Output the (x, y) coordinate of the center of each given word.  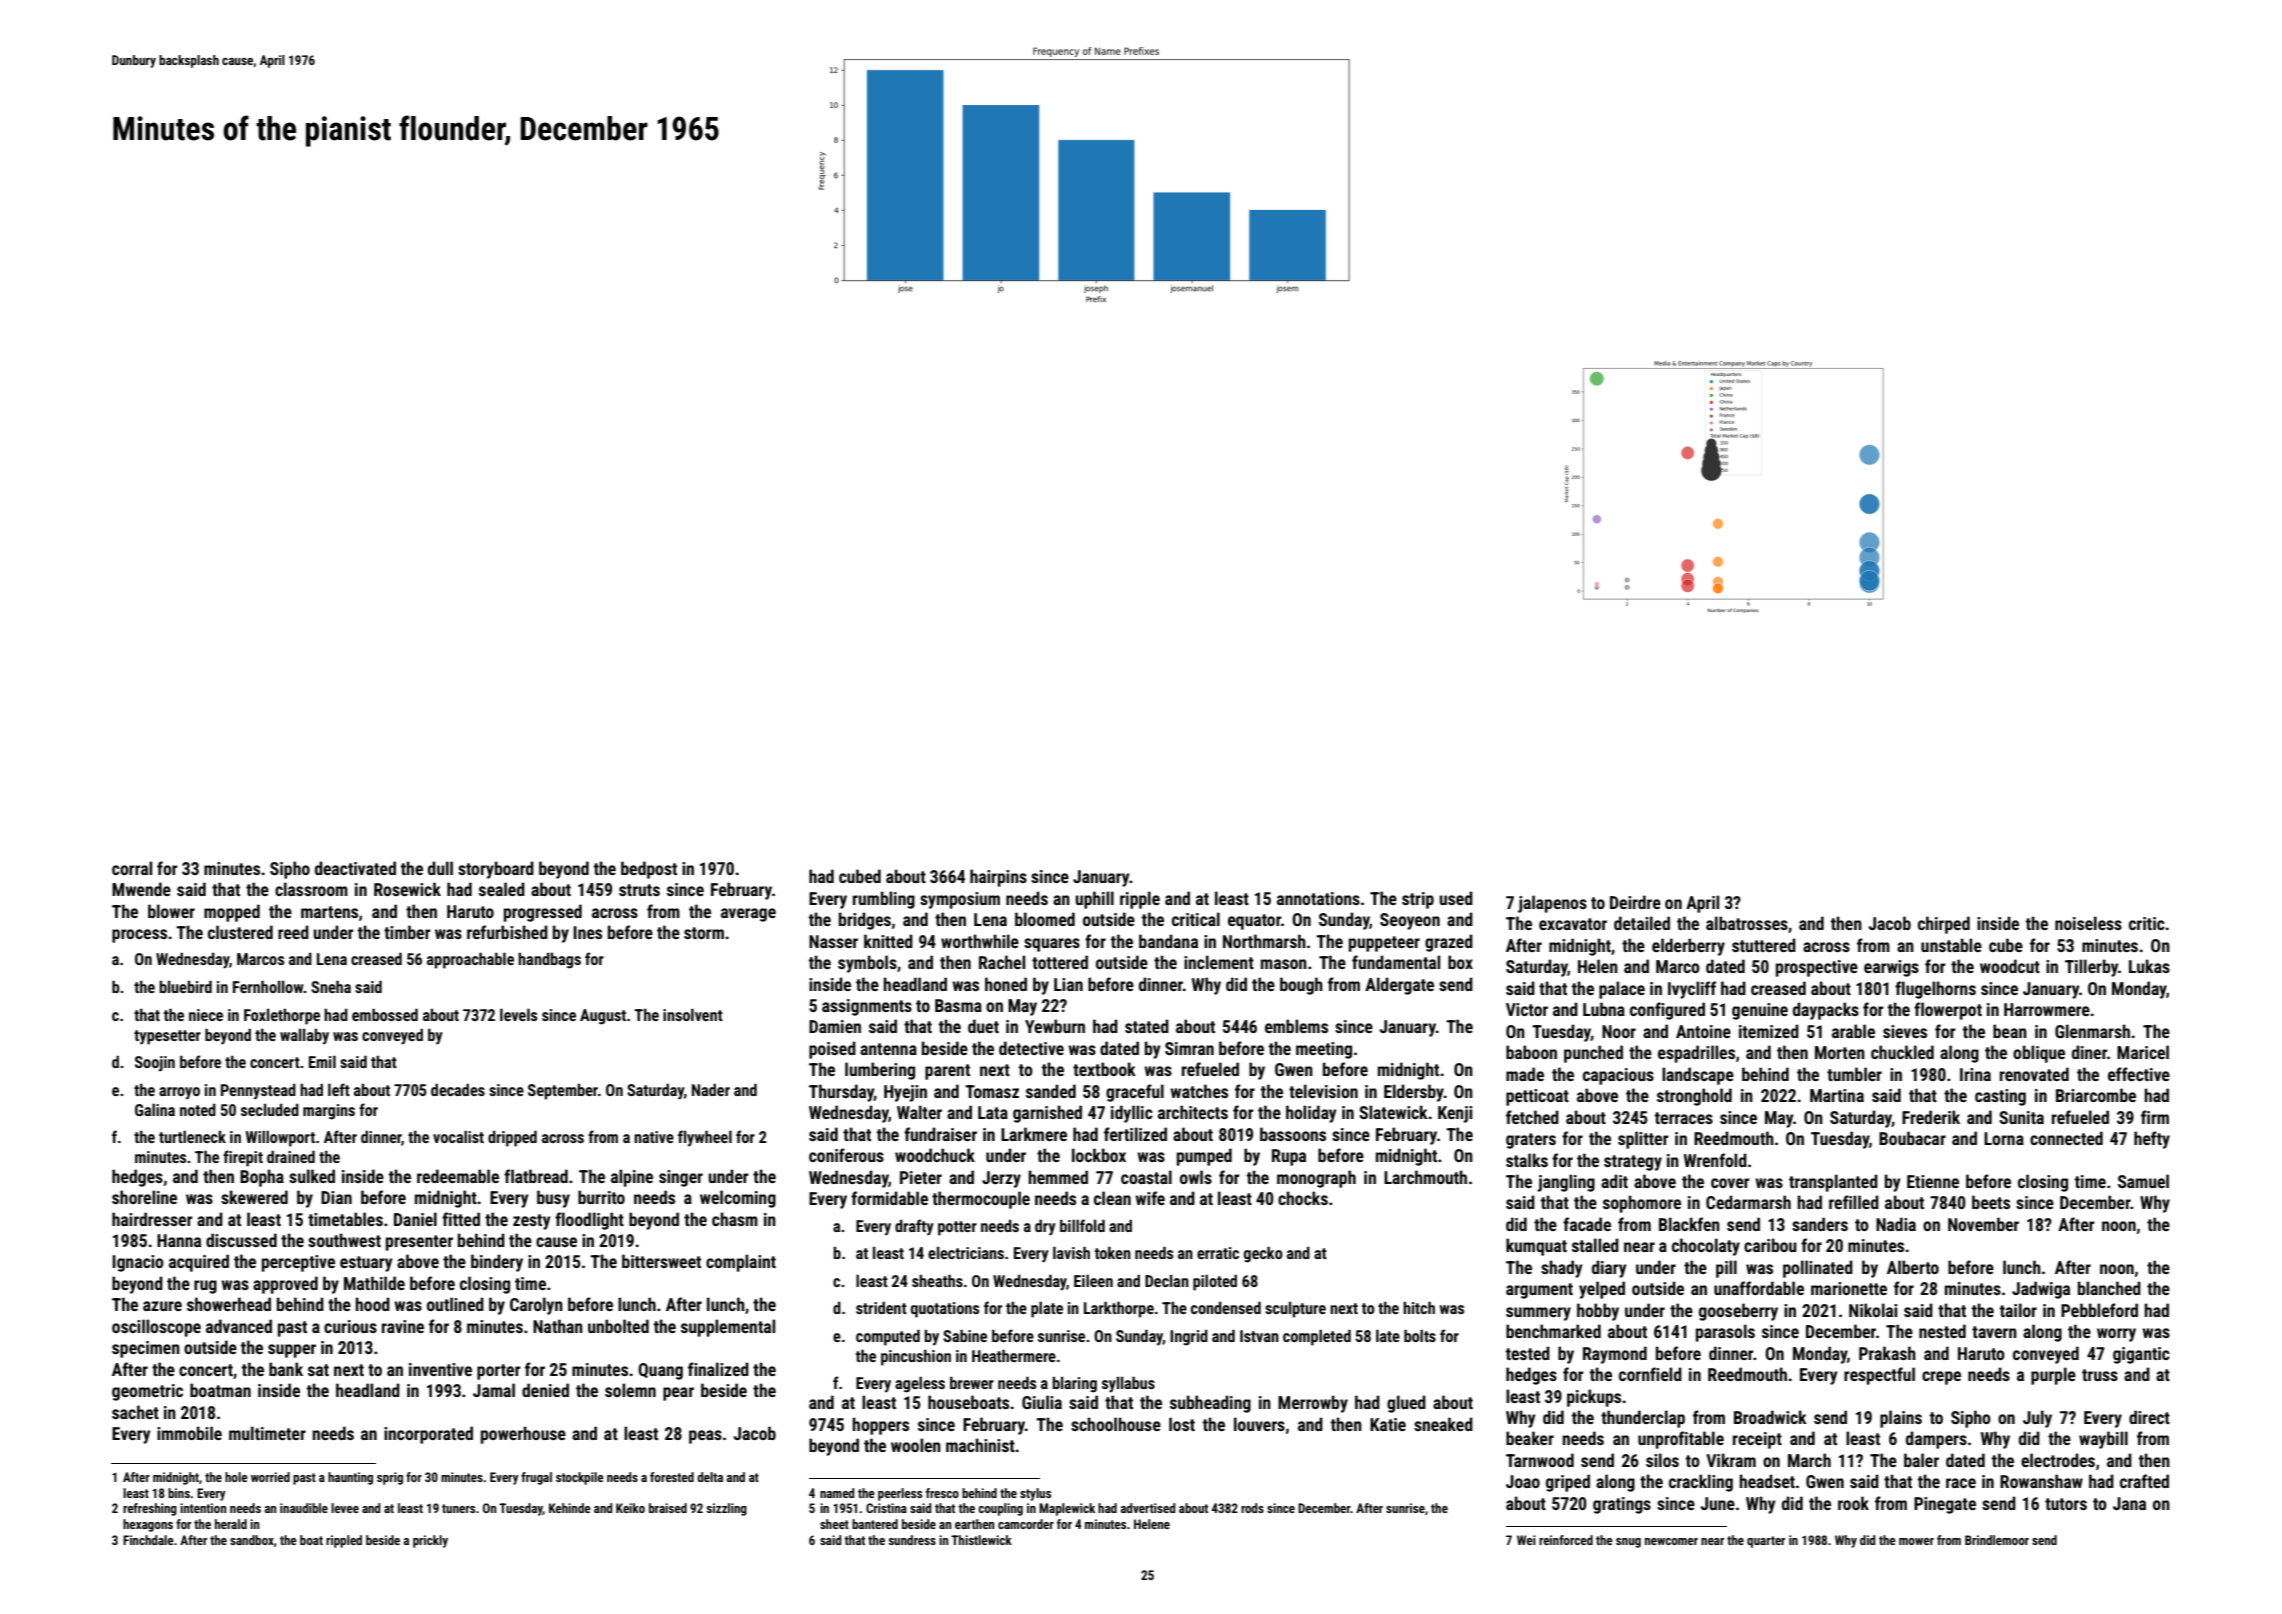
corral (132, 868)
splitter (1643, 1140)
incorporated (428, 1435)
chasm (735, 1219)
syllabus (1128, 1384)
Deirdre (1635, 902)
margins (329, 1112)
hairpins (998, 878)
